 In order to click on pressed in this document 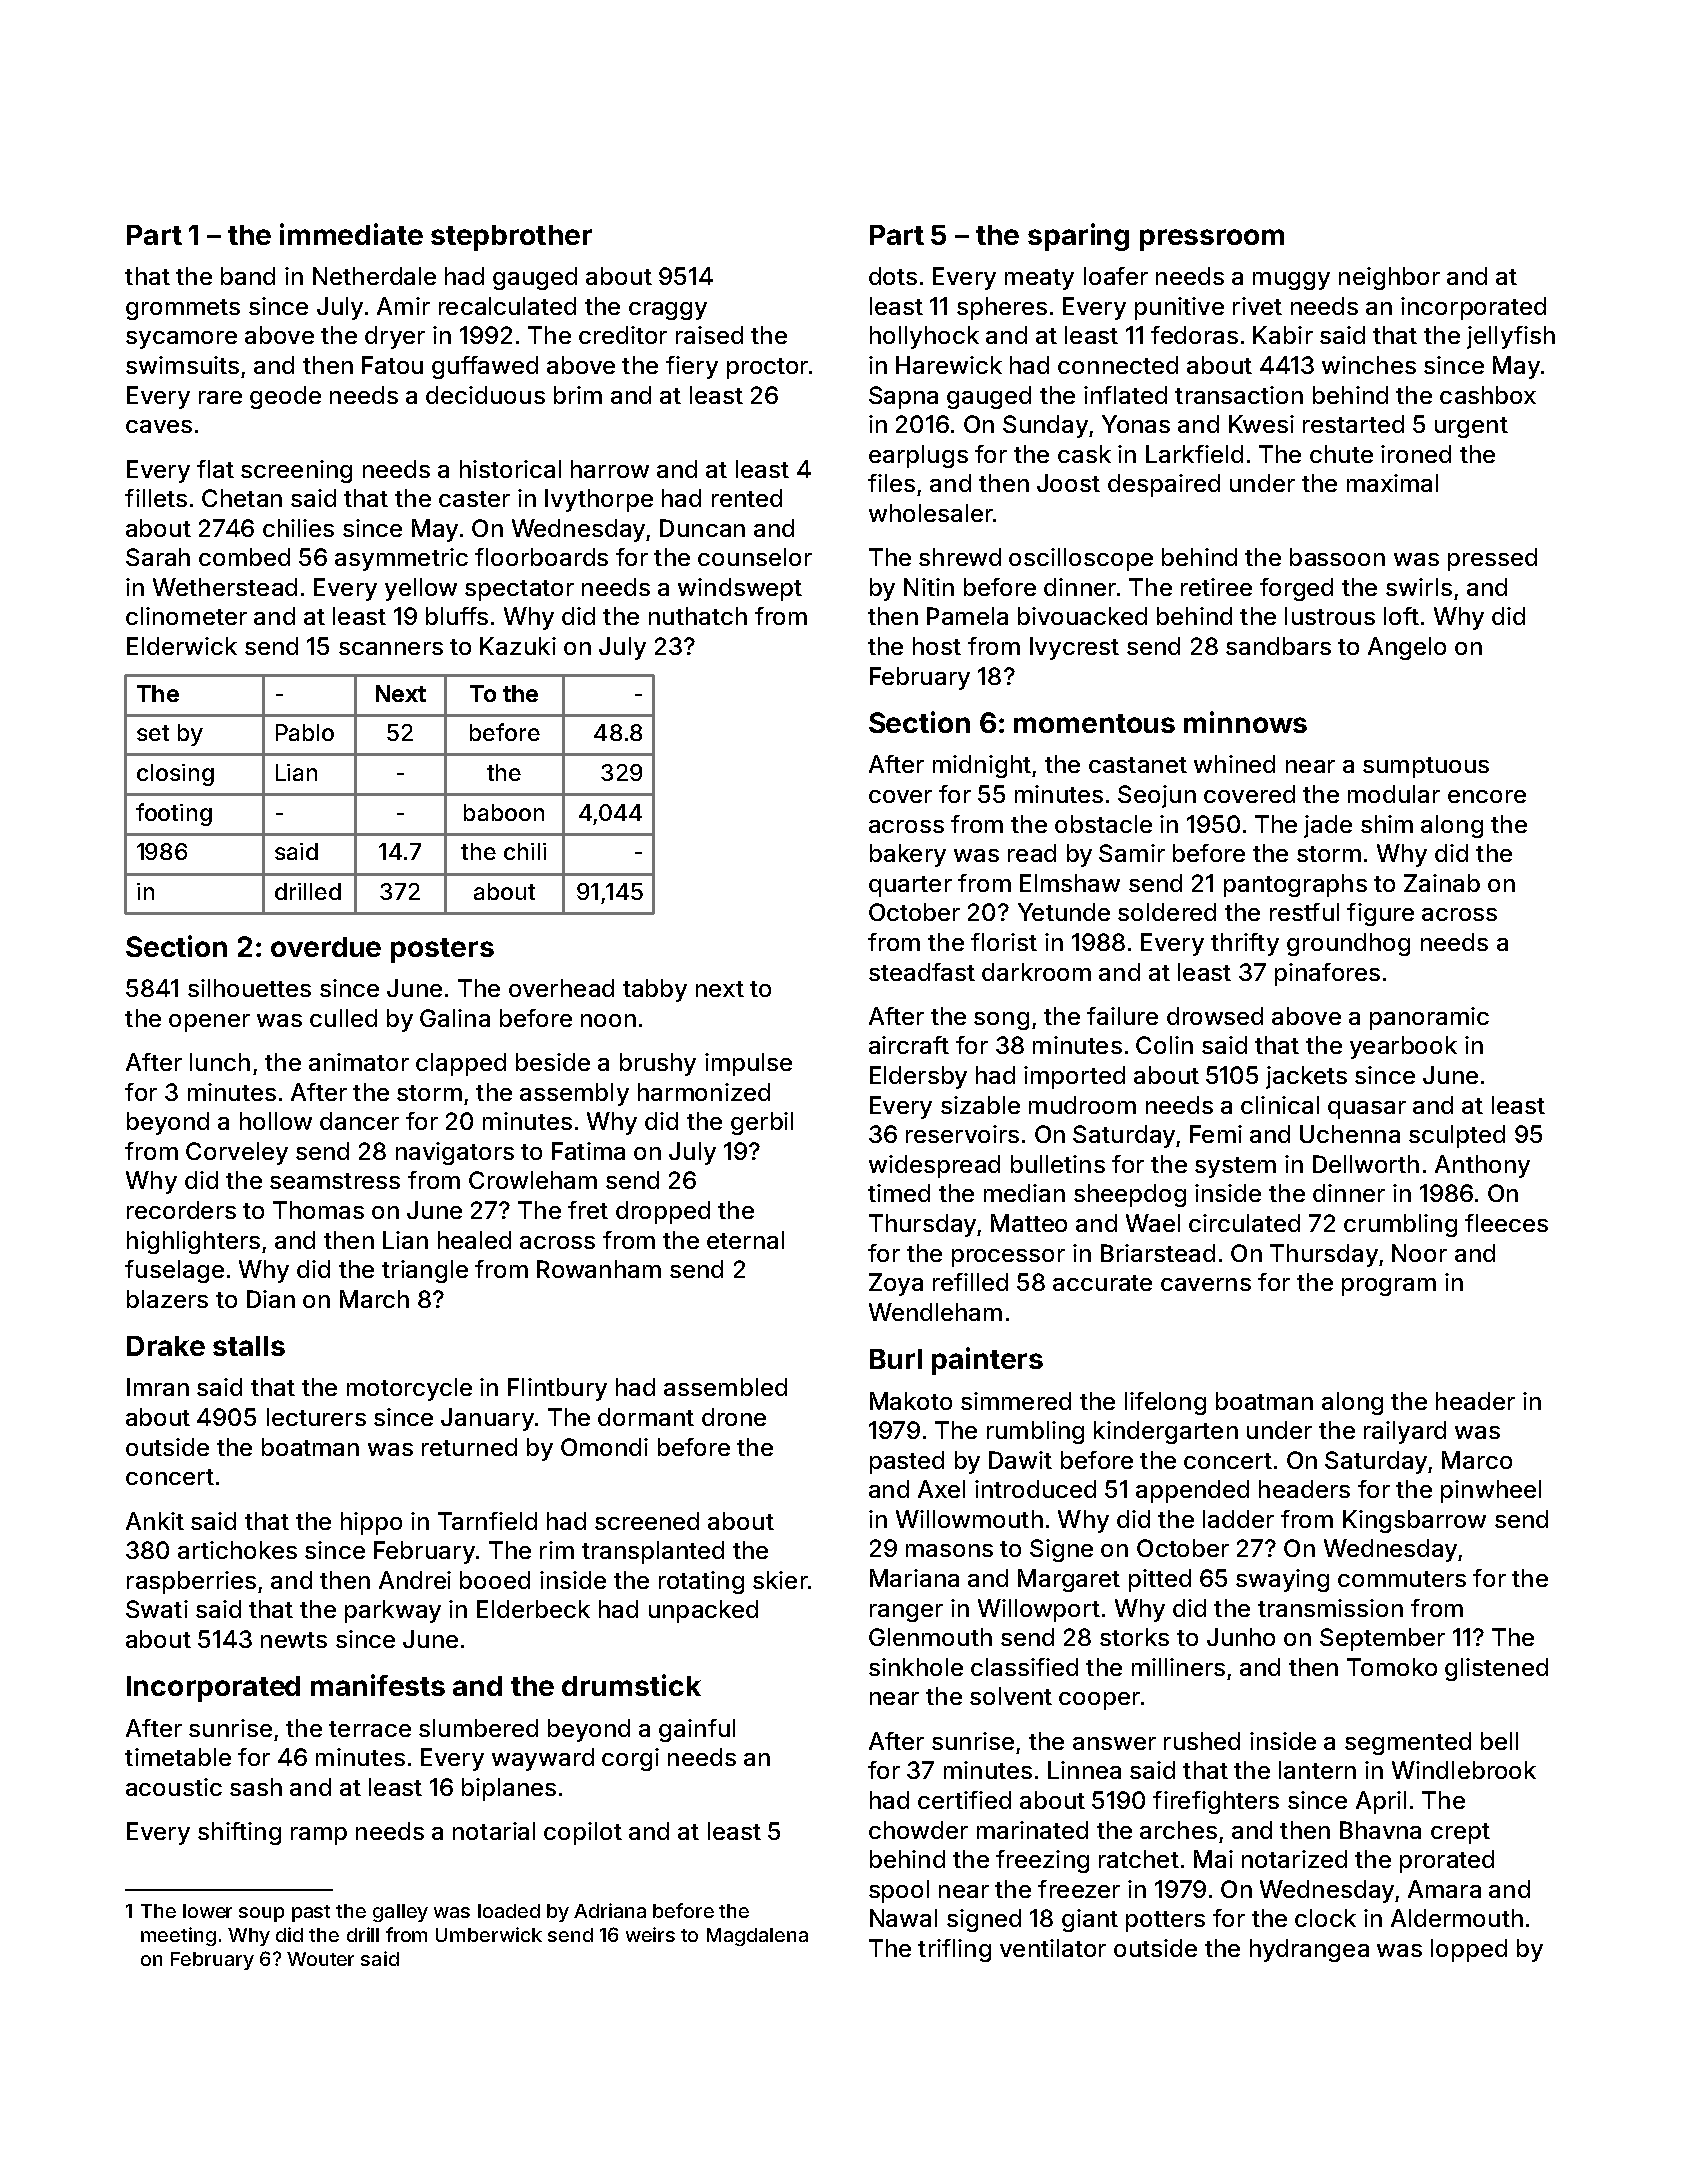, I will do `click(1492, 559)`.
